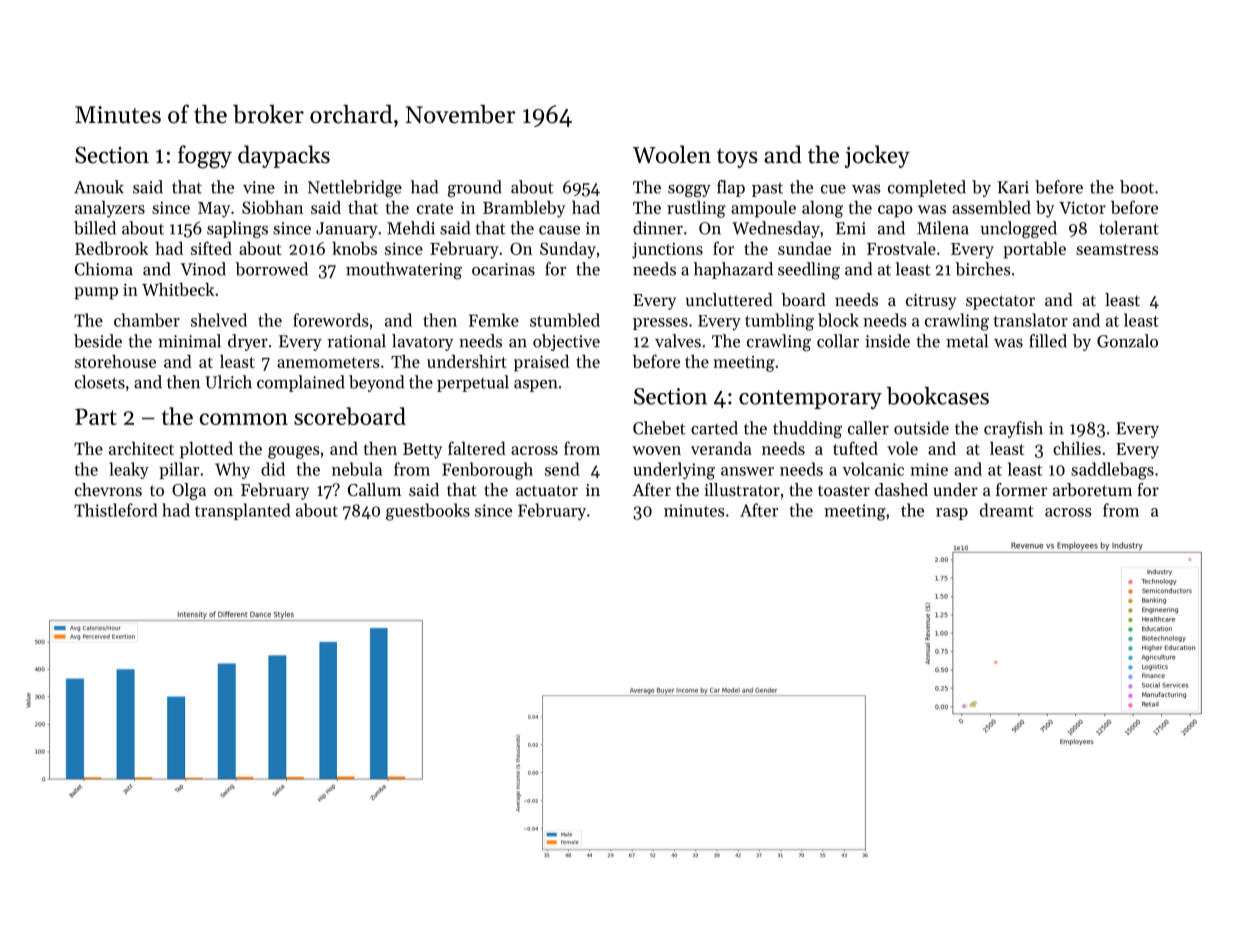 The image size is (1233, 952). What do you see at coordinates (877, 156) in the screenshot?
I see `jockey` at bounding box center [877, 156].
